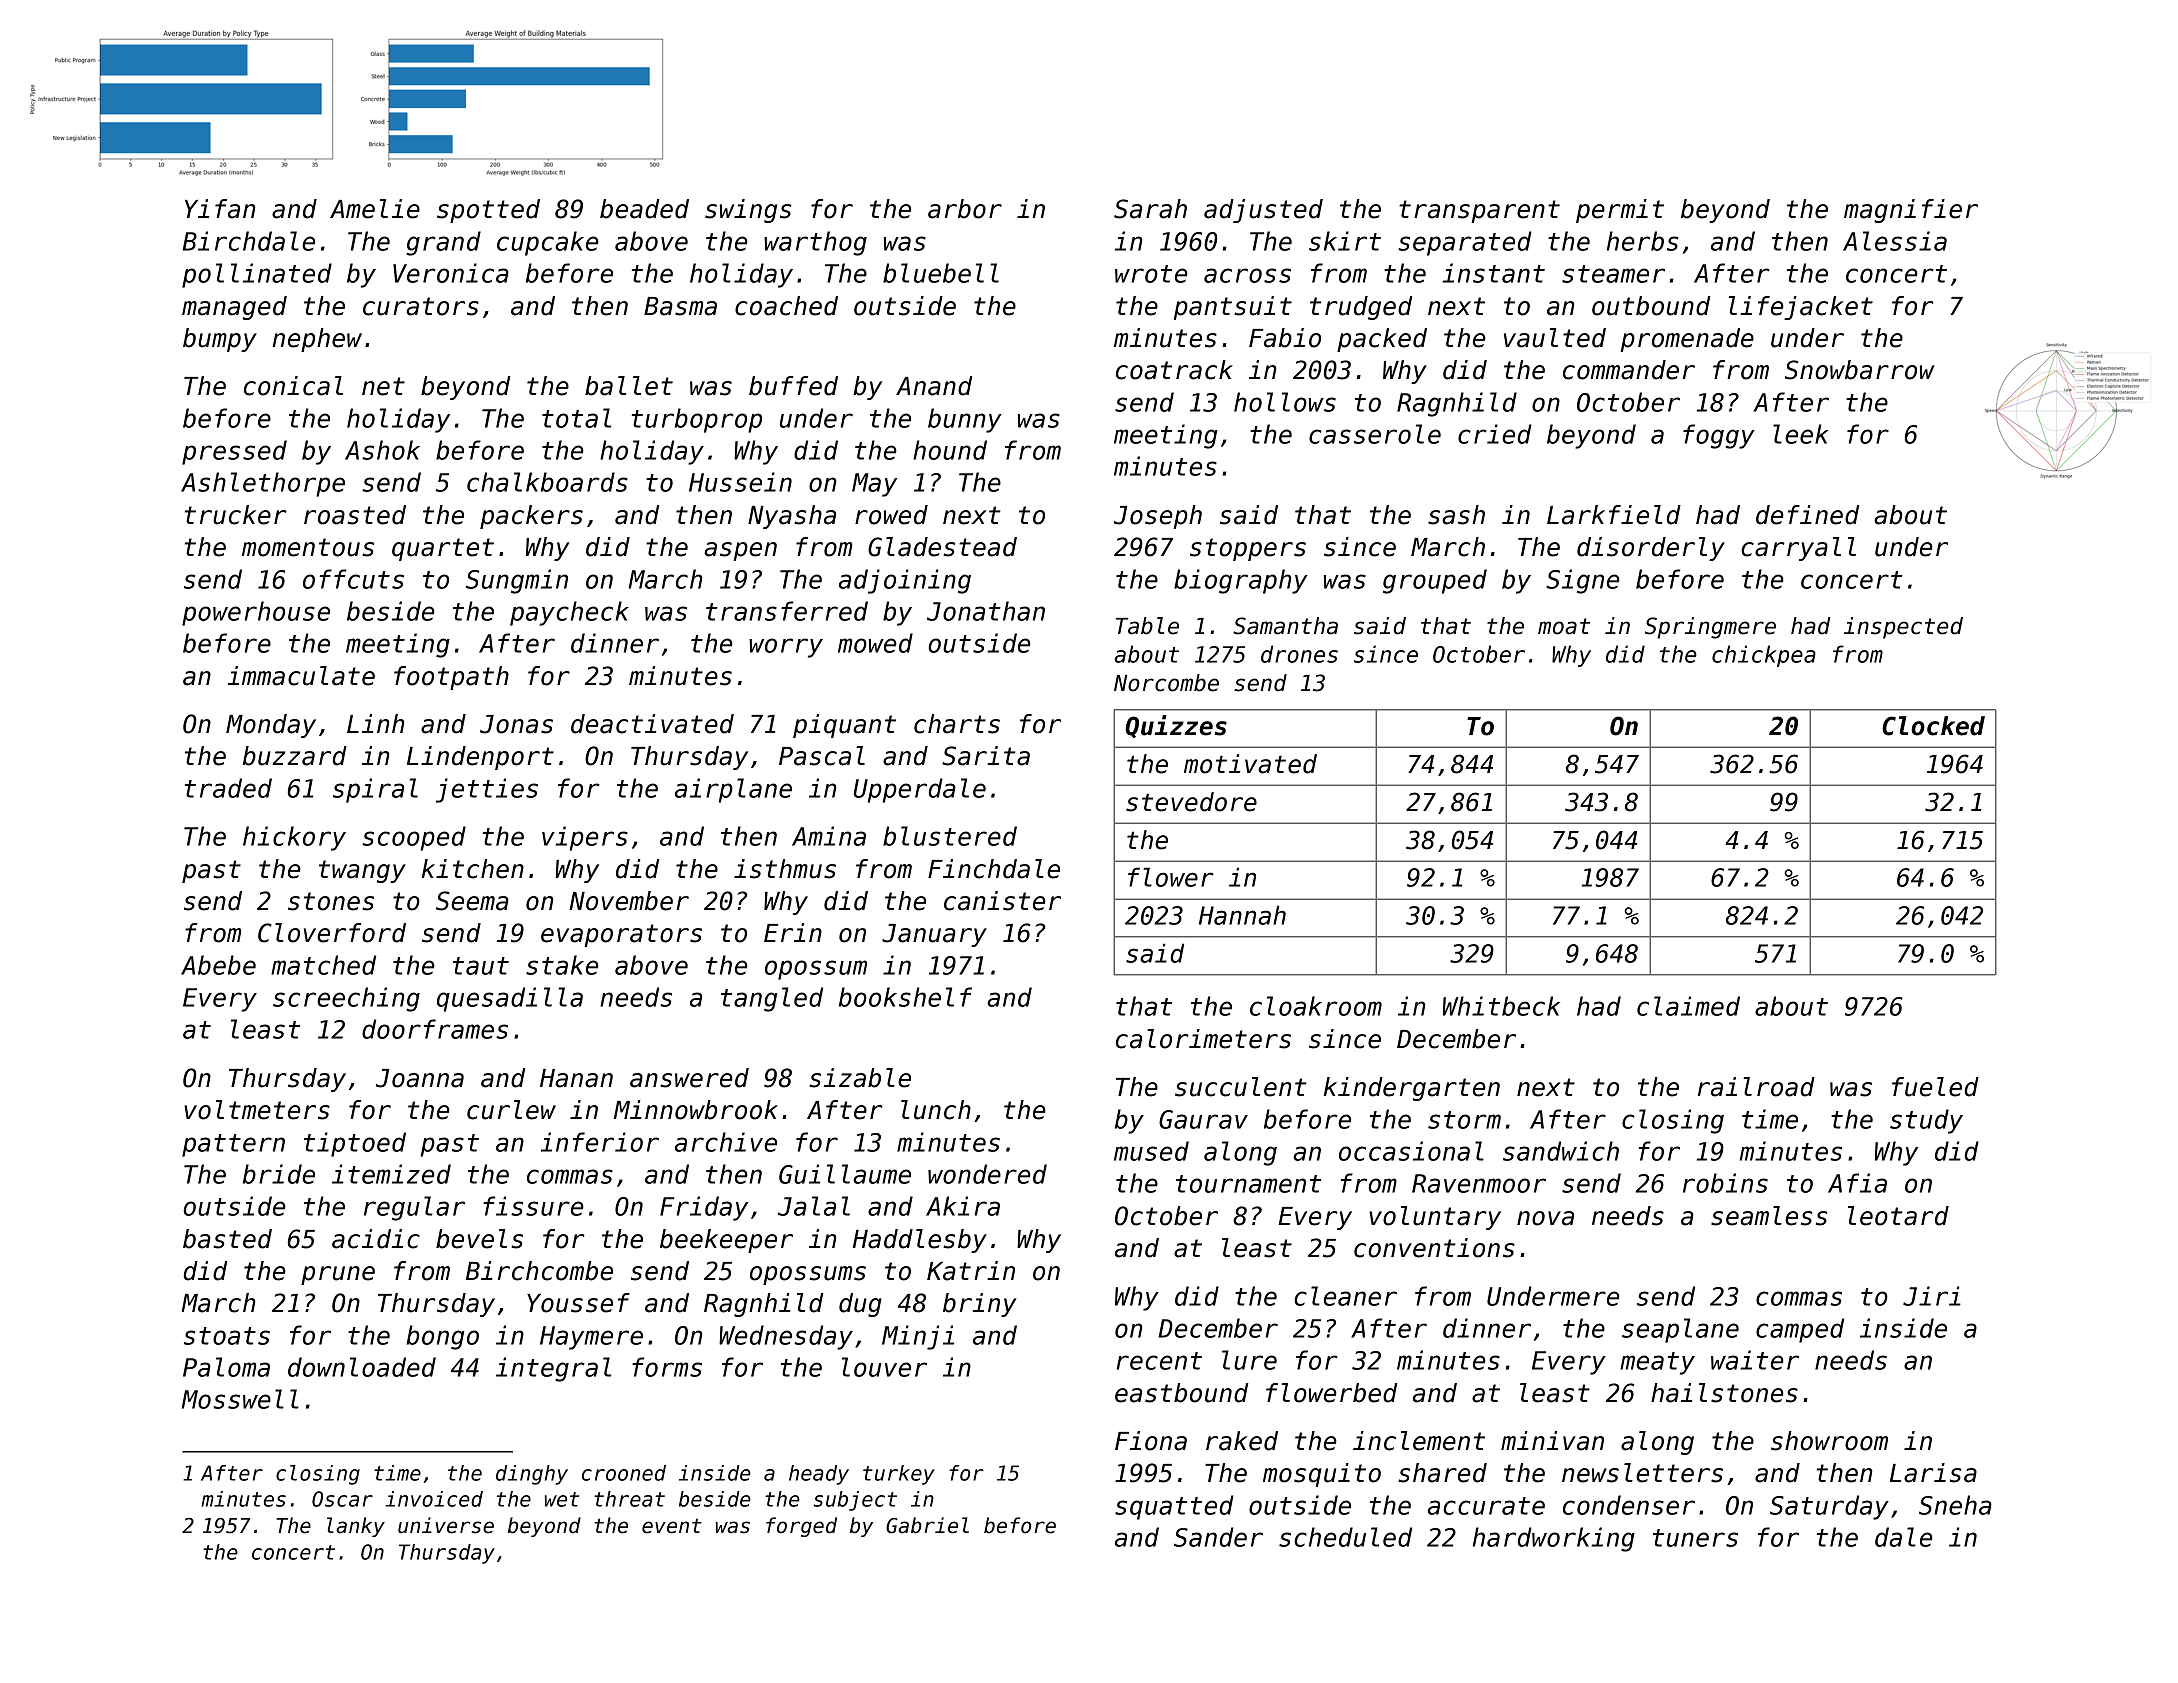 Image resolution: width=2178 pixels, height=1683 pixels. What do you see at coordinates (1903, 628) in the screenshot?
I see `inspected` at bounding box center [1903, 628].
